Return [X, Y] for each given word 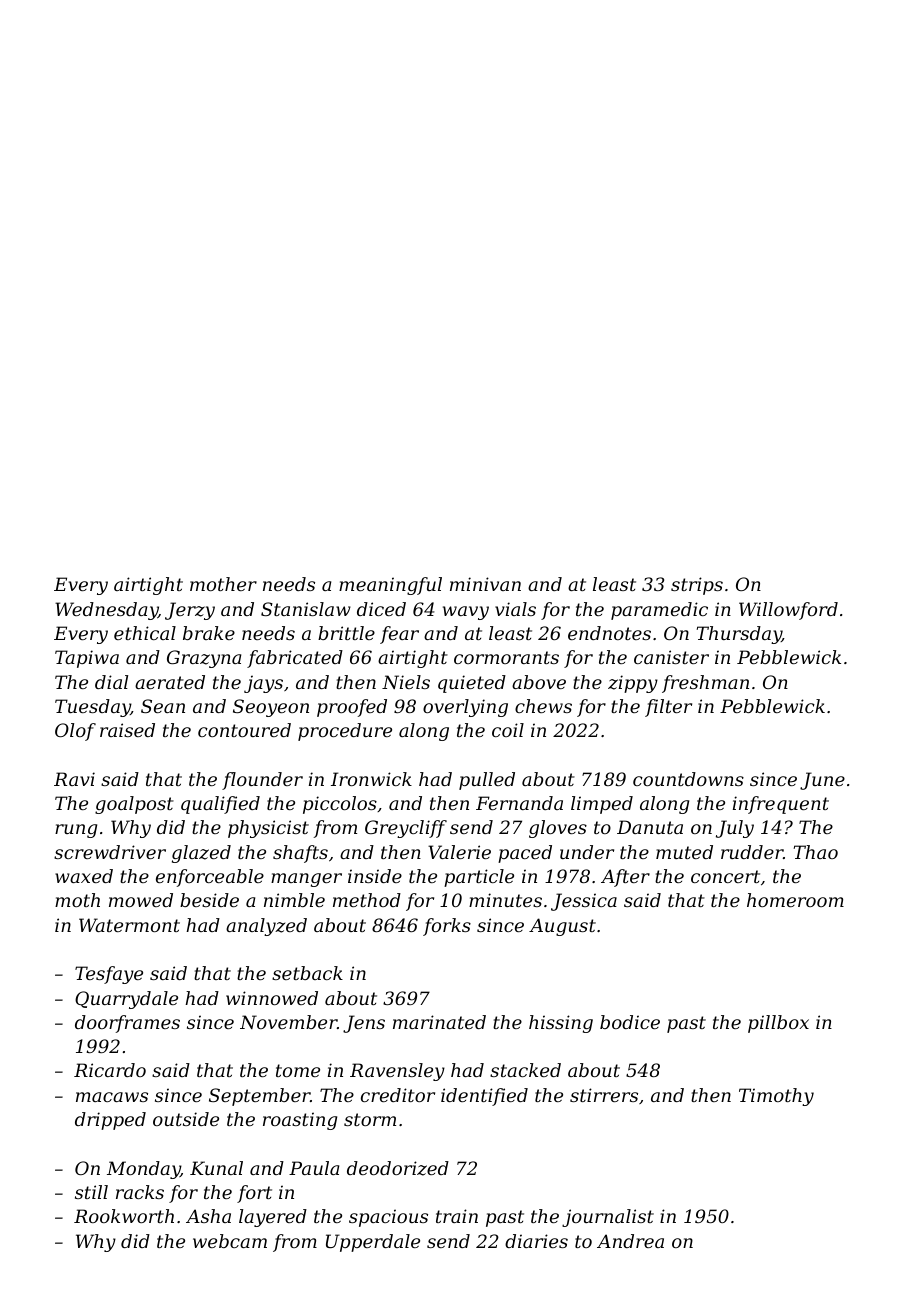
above [539, 682]
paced [525, 854]
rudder [752, 852]
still [91, 1192]
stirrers [604, 1095]
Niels [406, 682]
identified [484, 1097]
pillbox [778, 1024]
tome [298, 1070]
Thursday [739, 635]
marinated [439, 1022]
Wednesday [106, 611]
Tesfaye [109, 975]
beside [209, 900]
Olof [75, 732]
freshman [705, 684]
